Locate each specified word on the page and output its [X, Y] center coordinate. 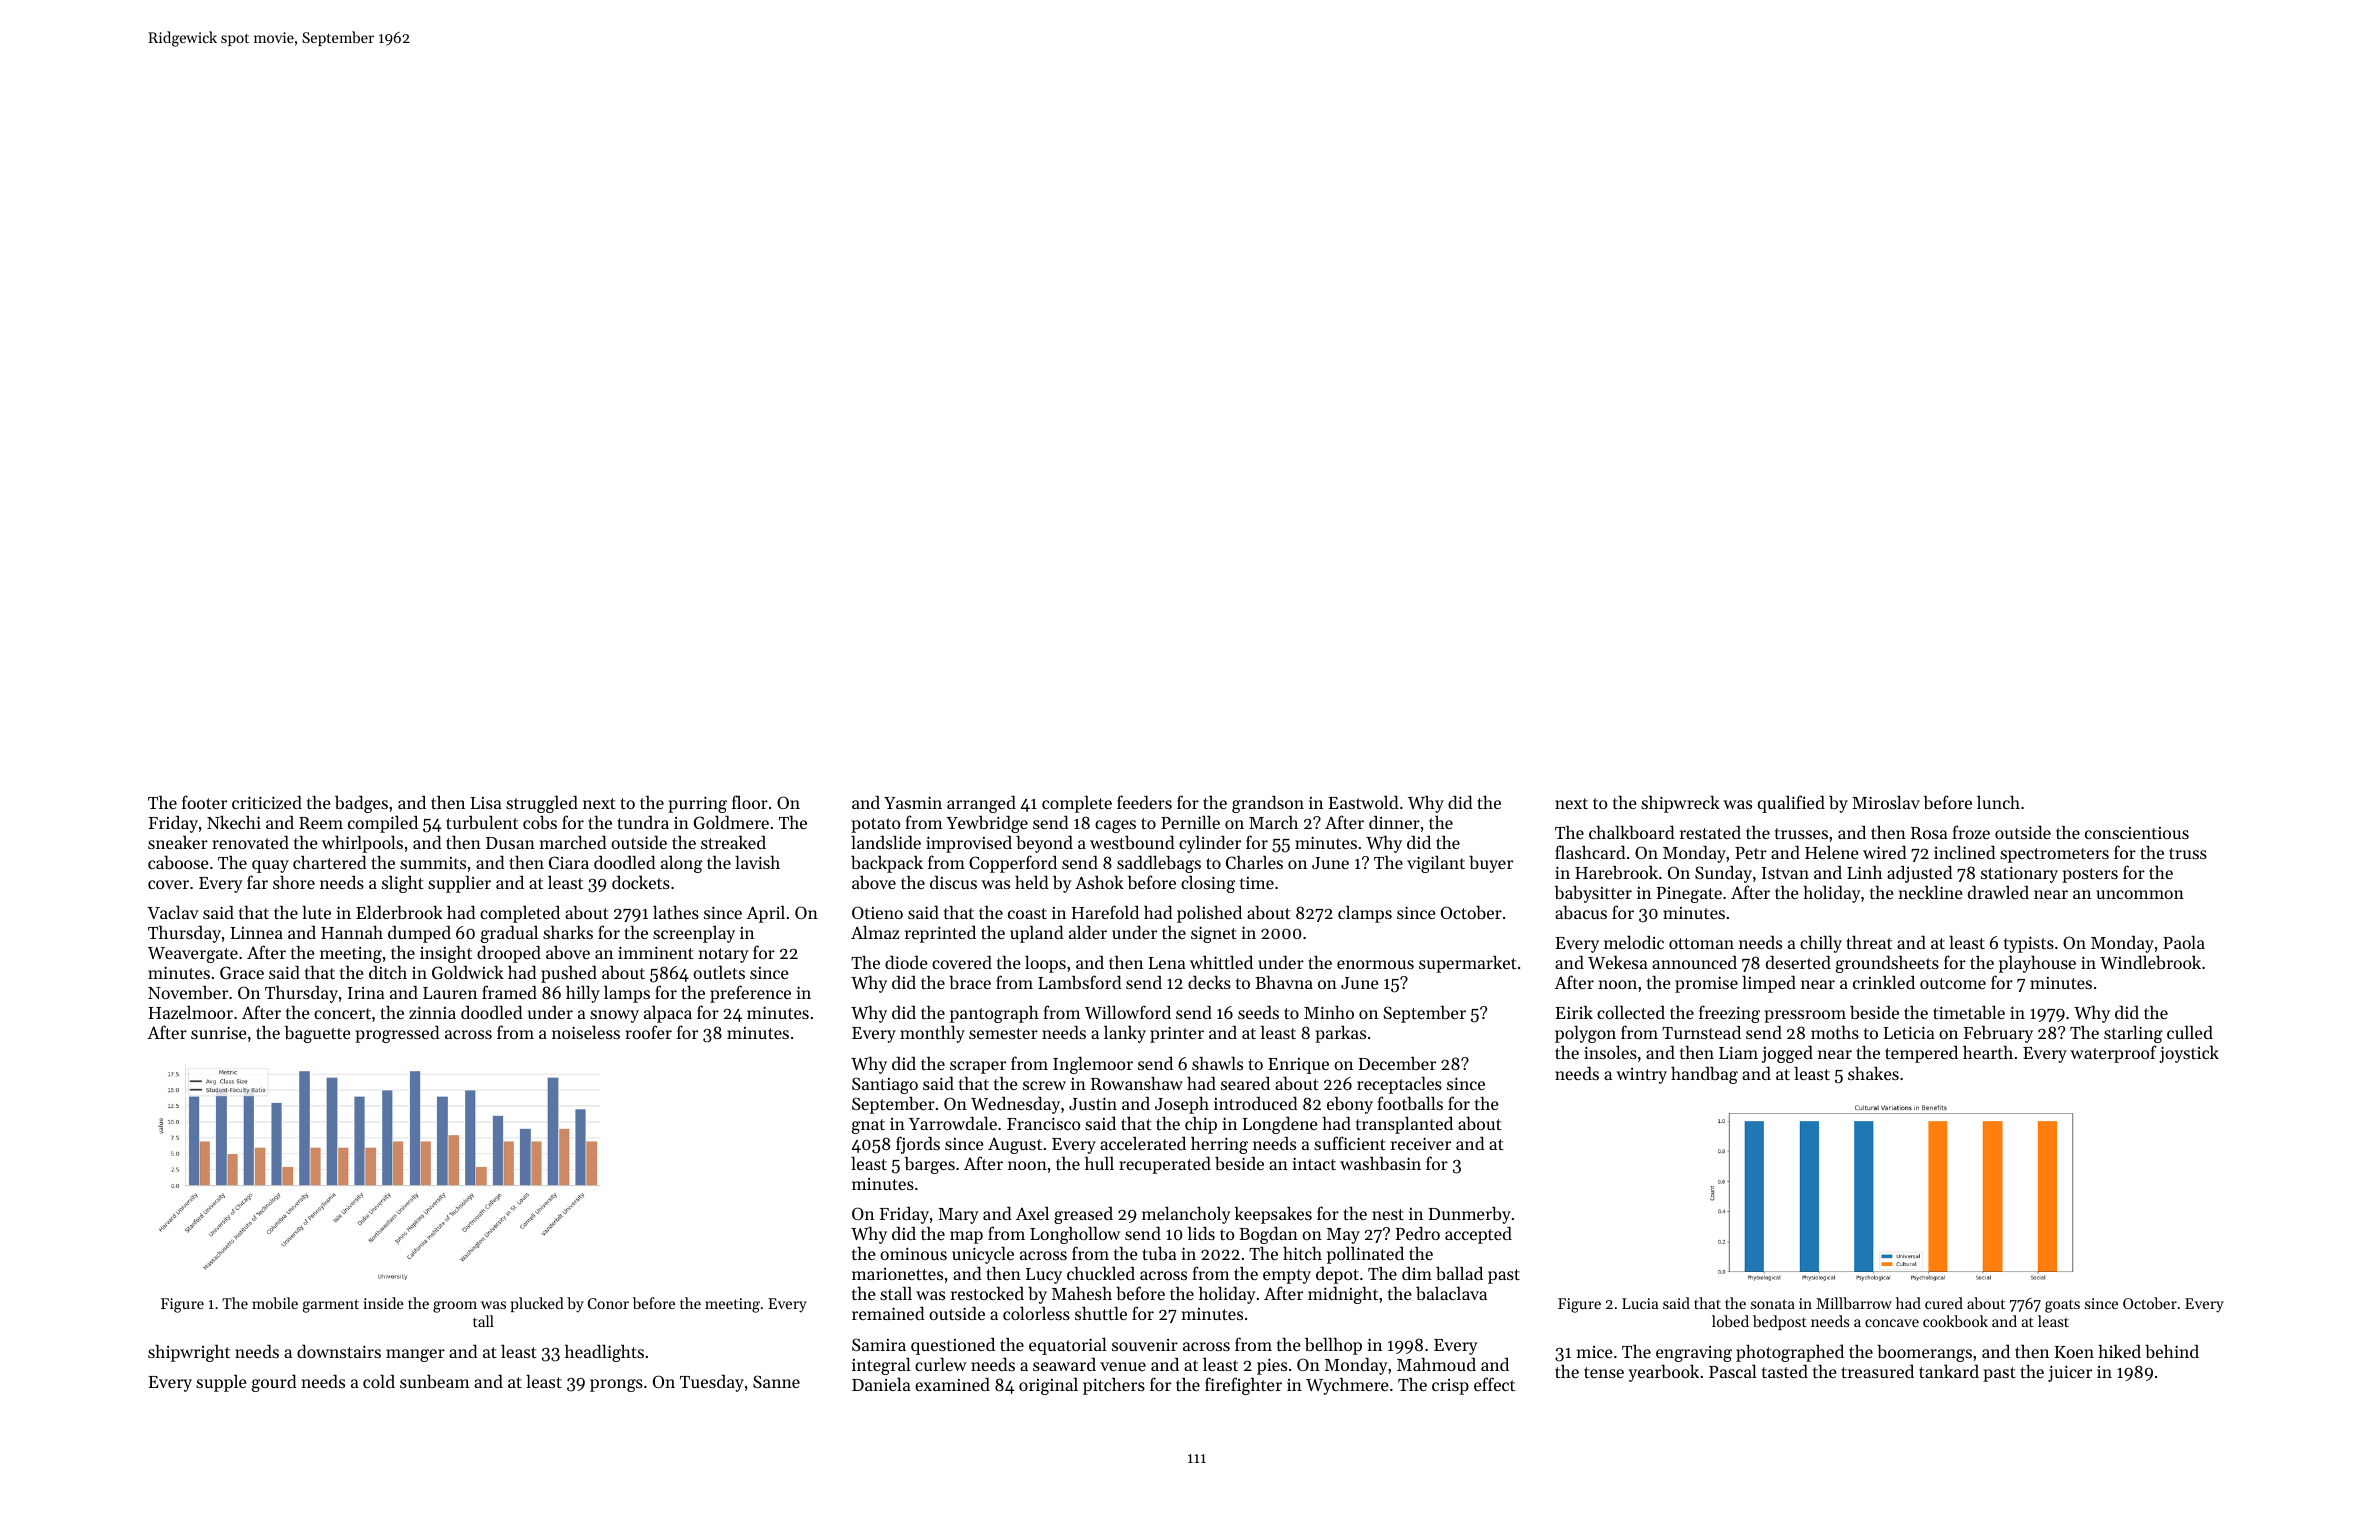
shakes [1873, 1073]
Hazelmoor [190, 1012]
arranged [981, 804]
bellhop [1333, 1346]
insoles [1610, 1052]
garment [330, 1306]
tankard [1949, 1371]
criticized [267, 802]
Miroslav [1886, 802]
